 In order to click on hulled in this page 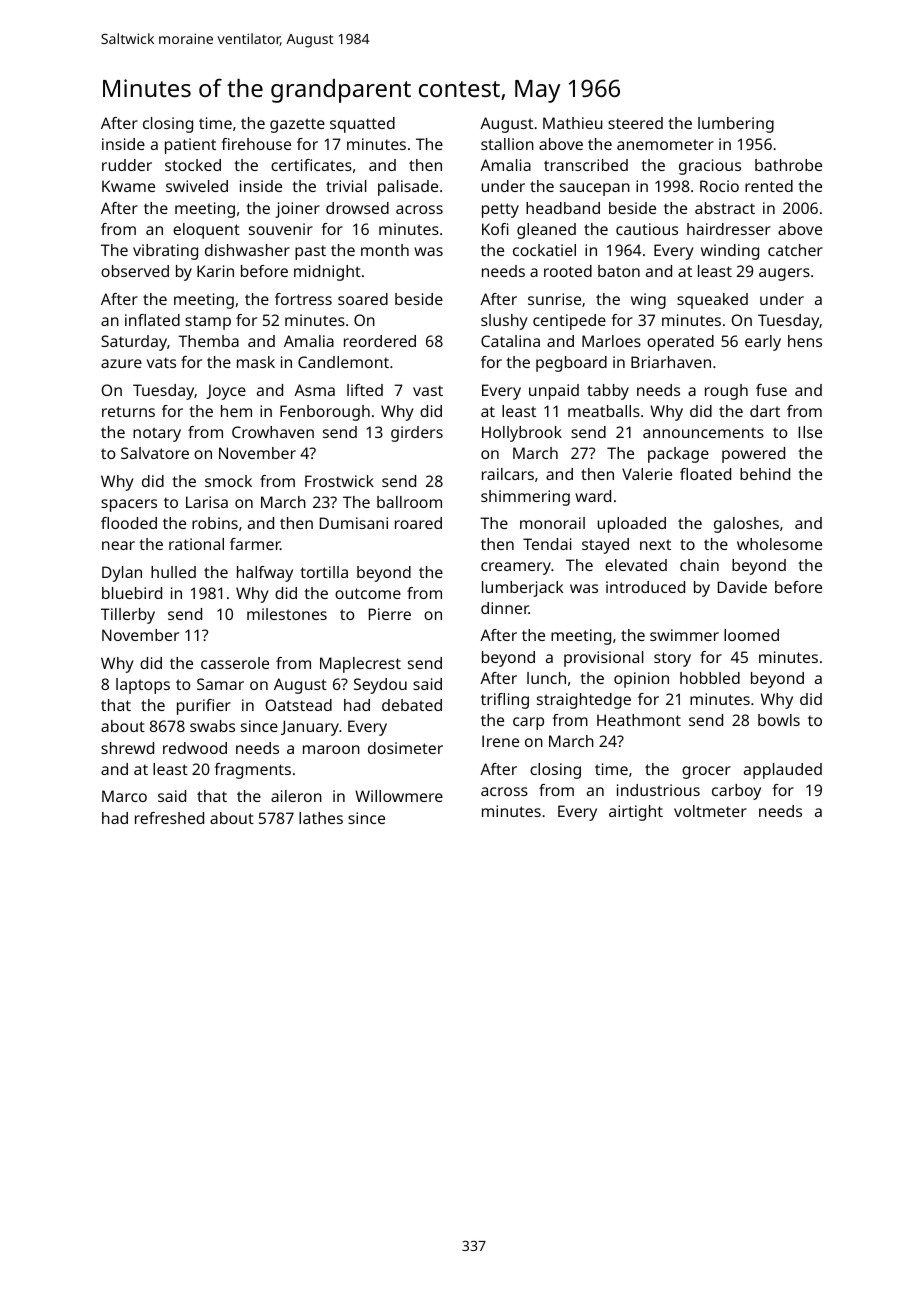, I will do `click(173, 572)`.
